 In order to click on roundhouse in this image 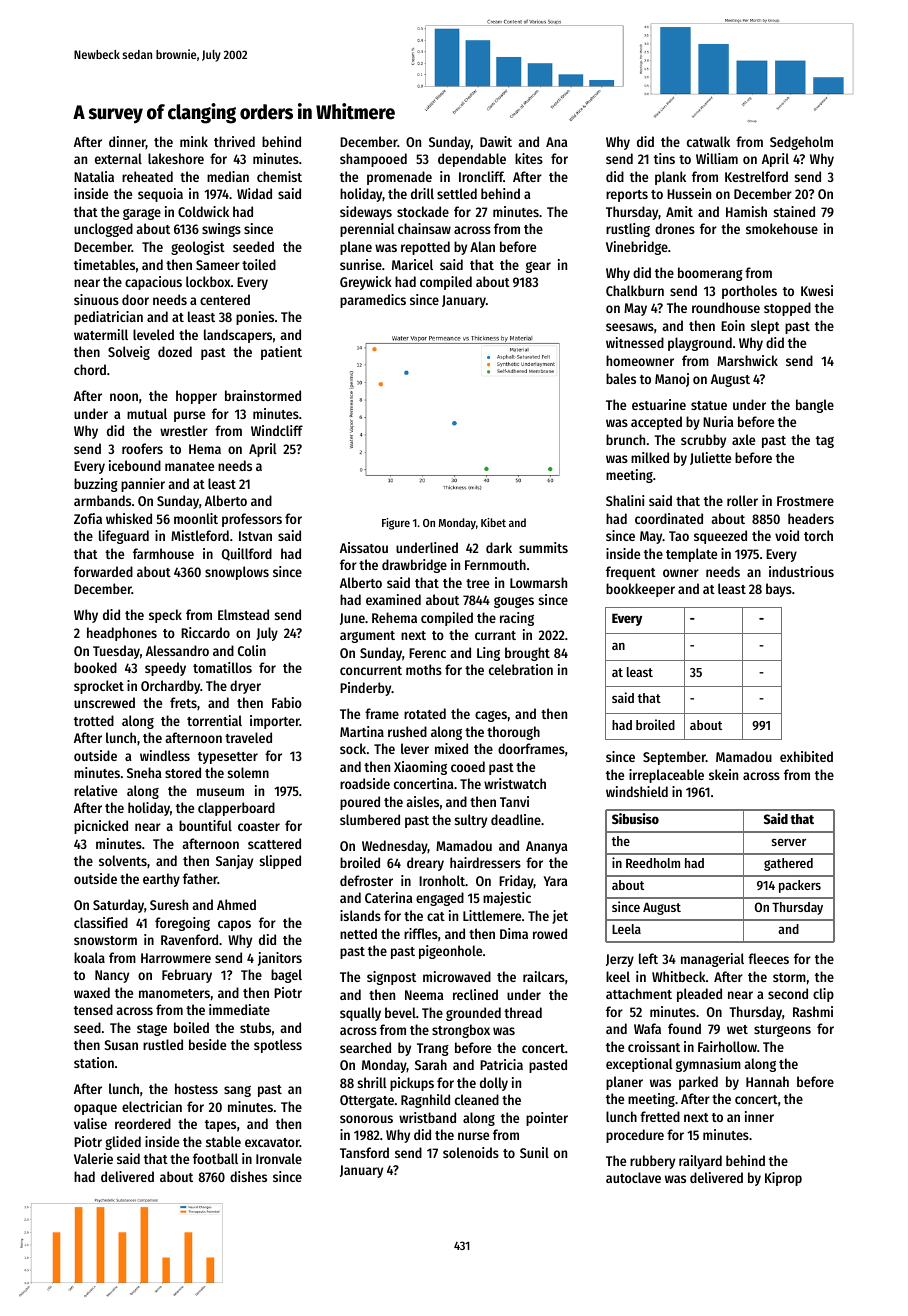, I will do `click(726, 307)`.
